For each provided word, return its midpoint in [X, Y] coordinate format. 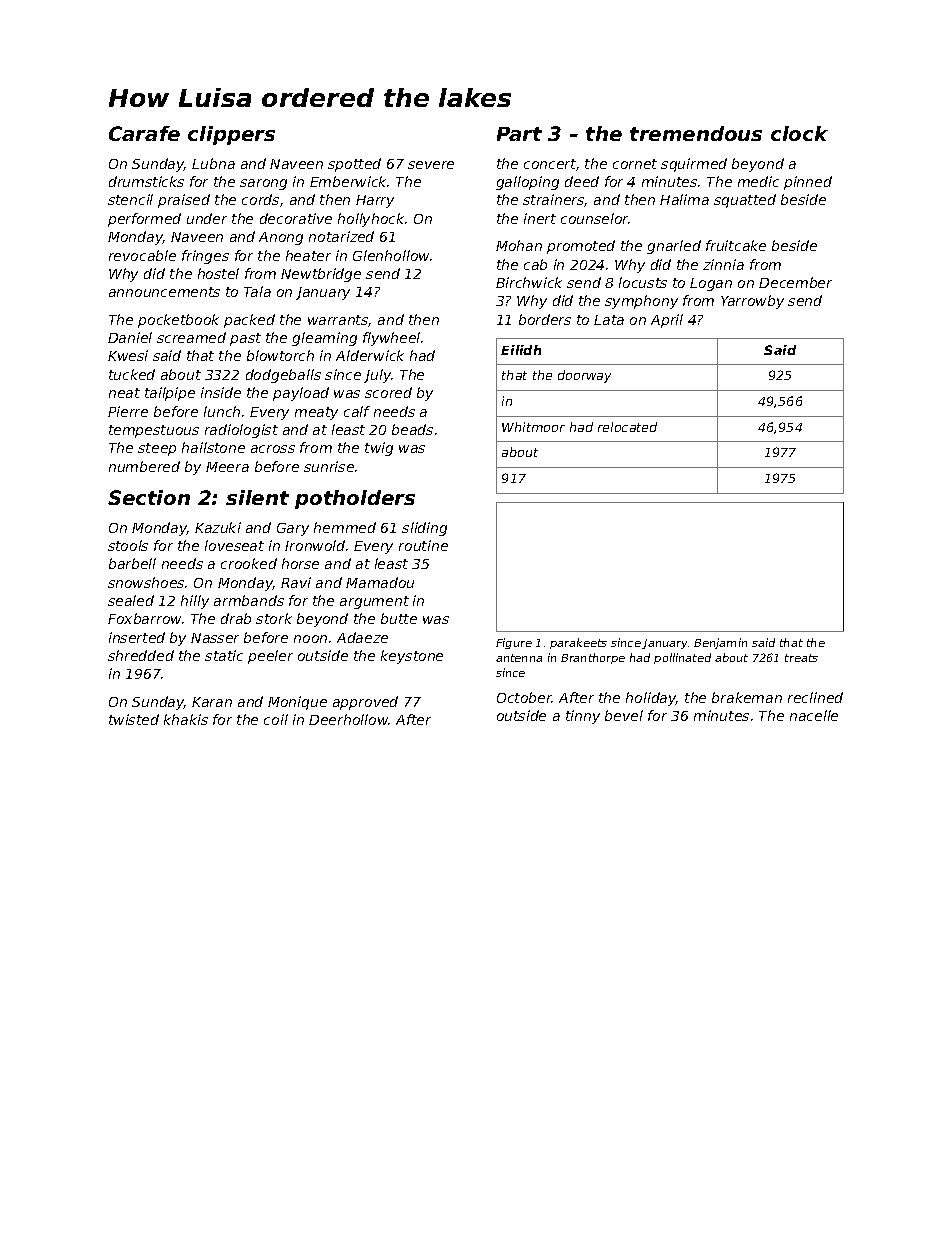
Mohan [519, 245]
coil [276, 719]
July [378, 376]
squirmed [694, 165]
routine [423, 545]
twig [379, 449]
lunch [222, 411]
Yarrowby [752, 302]
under [207, 218]
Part [519, 134]
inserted [137, 637]
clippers [231, 135]
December [795, 282]
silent [257, 497]
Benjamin [720, 643]
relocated [627, 427]
